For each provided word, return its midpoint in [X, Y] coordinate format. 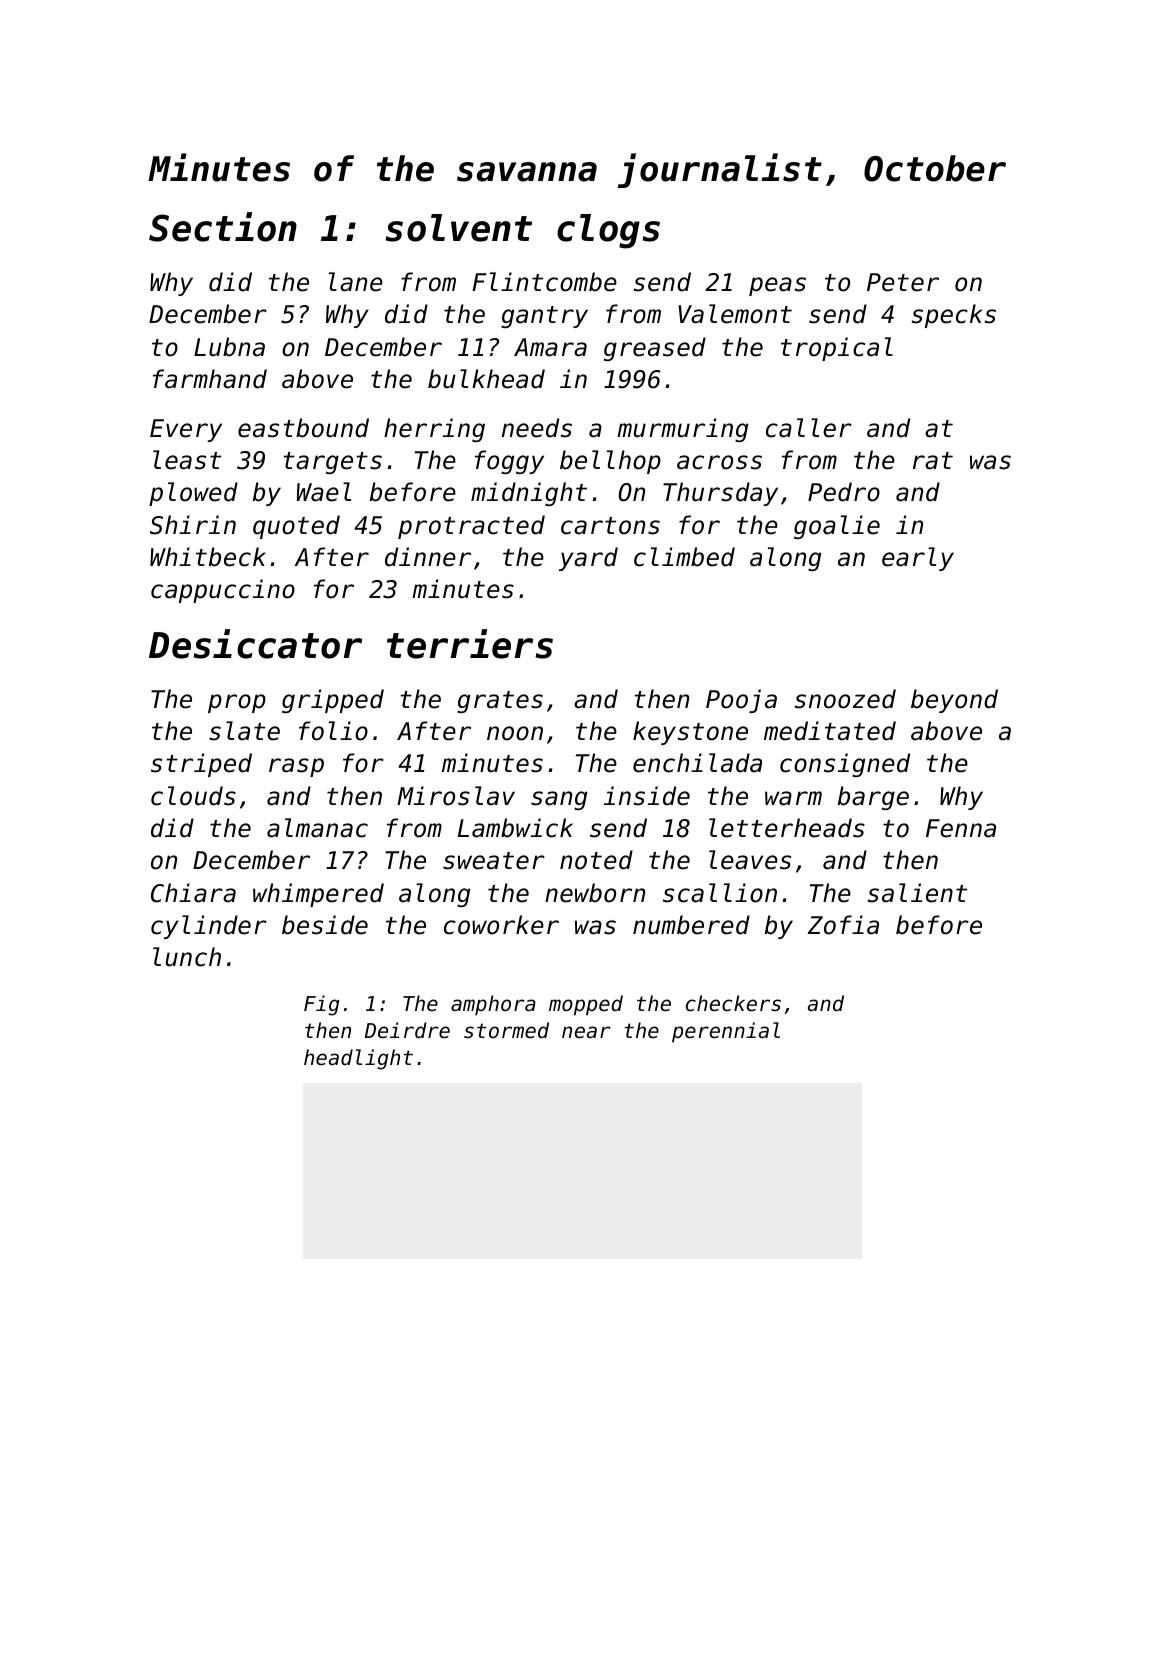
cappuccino [223, 591]
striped [201, 765]
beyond [954, 701]
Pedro [844, 492]
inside [647, 796]
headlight [358, 1059]
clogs [608, 231]
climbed [684, 557]
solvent [458, 228]
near [586, 1032]
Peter [903, 282]
